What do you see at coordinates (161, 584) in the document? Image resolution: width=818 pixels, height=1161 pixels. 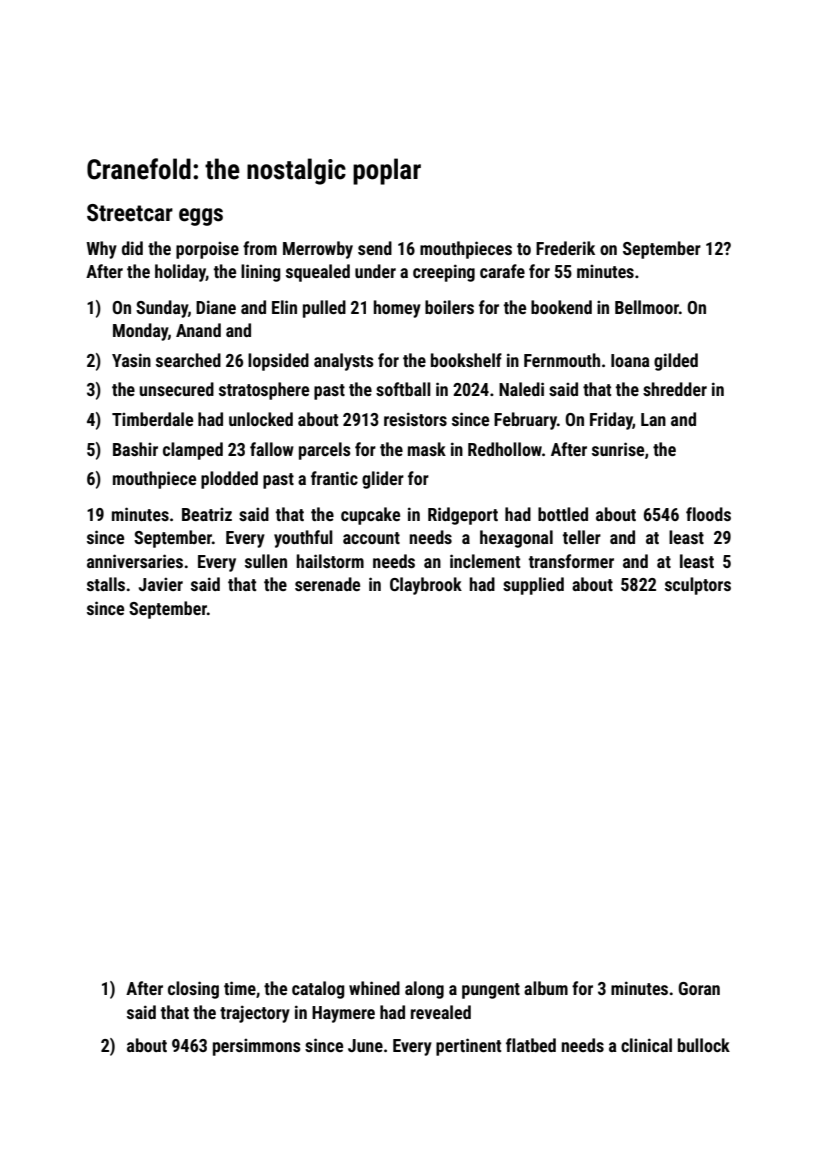 I see `Javier` at bounding box center [161, 584].
